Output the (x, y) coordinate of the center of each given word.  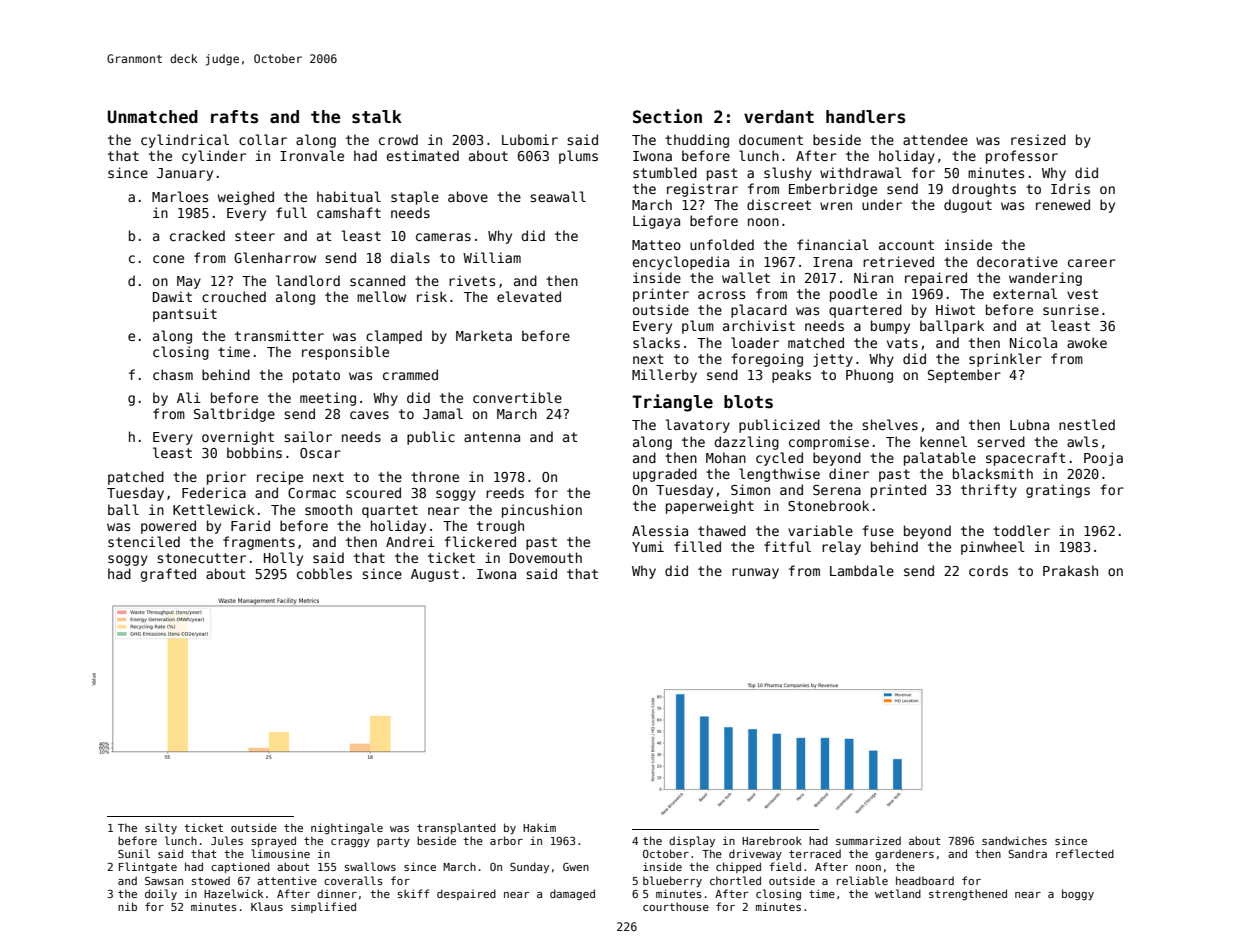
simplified (323, 907)
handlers (865, 117)
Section (667, 116)
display (692, 841)
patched (136, 478)
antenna (492, 437)
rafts (234, 117)
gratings (1058, 491)
